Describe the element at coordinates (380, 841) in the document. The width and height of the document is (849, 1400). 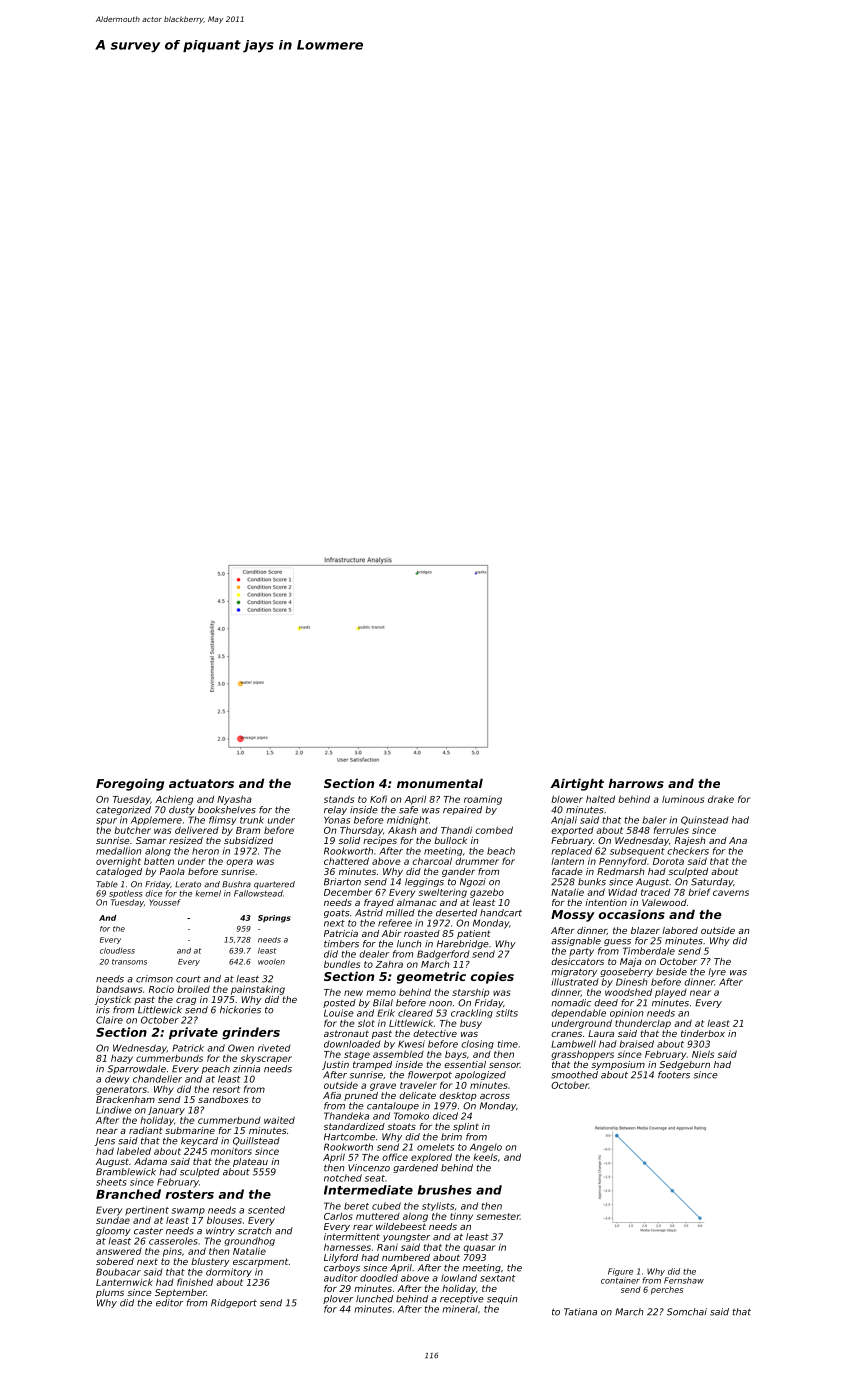
I see `recipes` at that location.
